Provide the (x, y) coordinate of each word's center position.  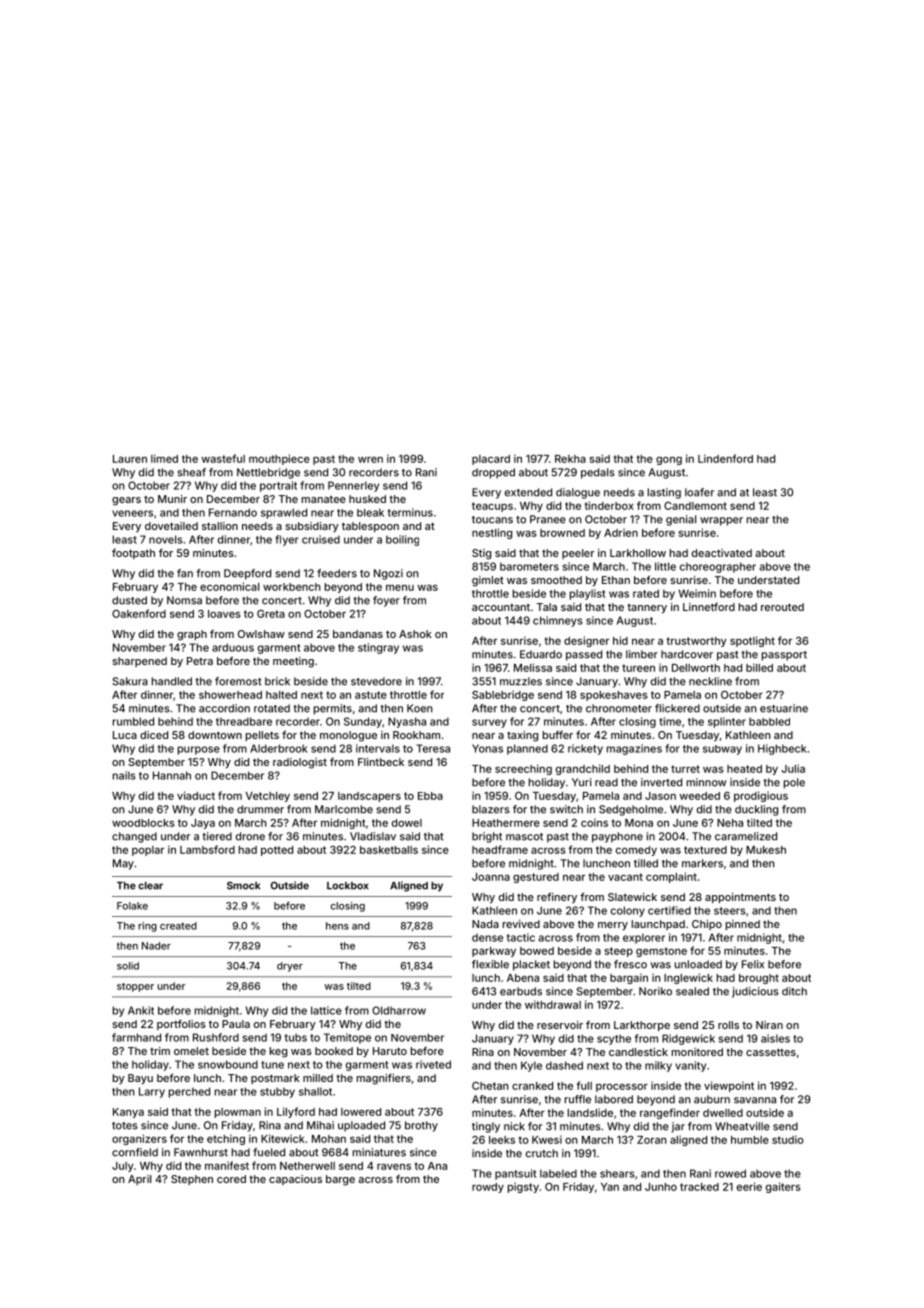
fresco (630, 964)
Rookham (416, 735)
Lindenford (725, 458)
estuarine (784, 708)
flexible (490, 964)
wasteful (223, 458)
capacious (295, 1180)
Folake (132, 906)
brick (277, 681)
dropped (493, 473)
